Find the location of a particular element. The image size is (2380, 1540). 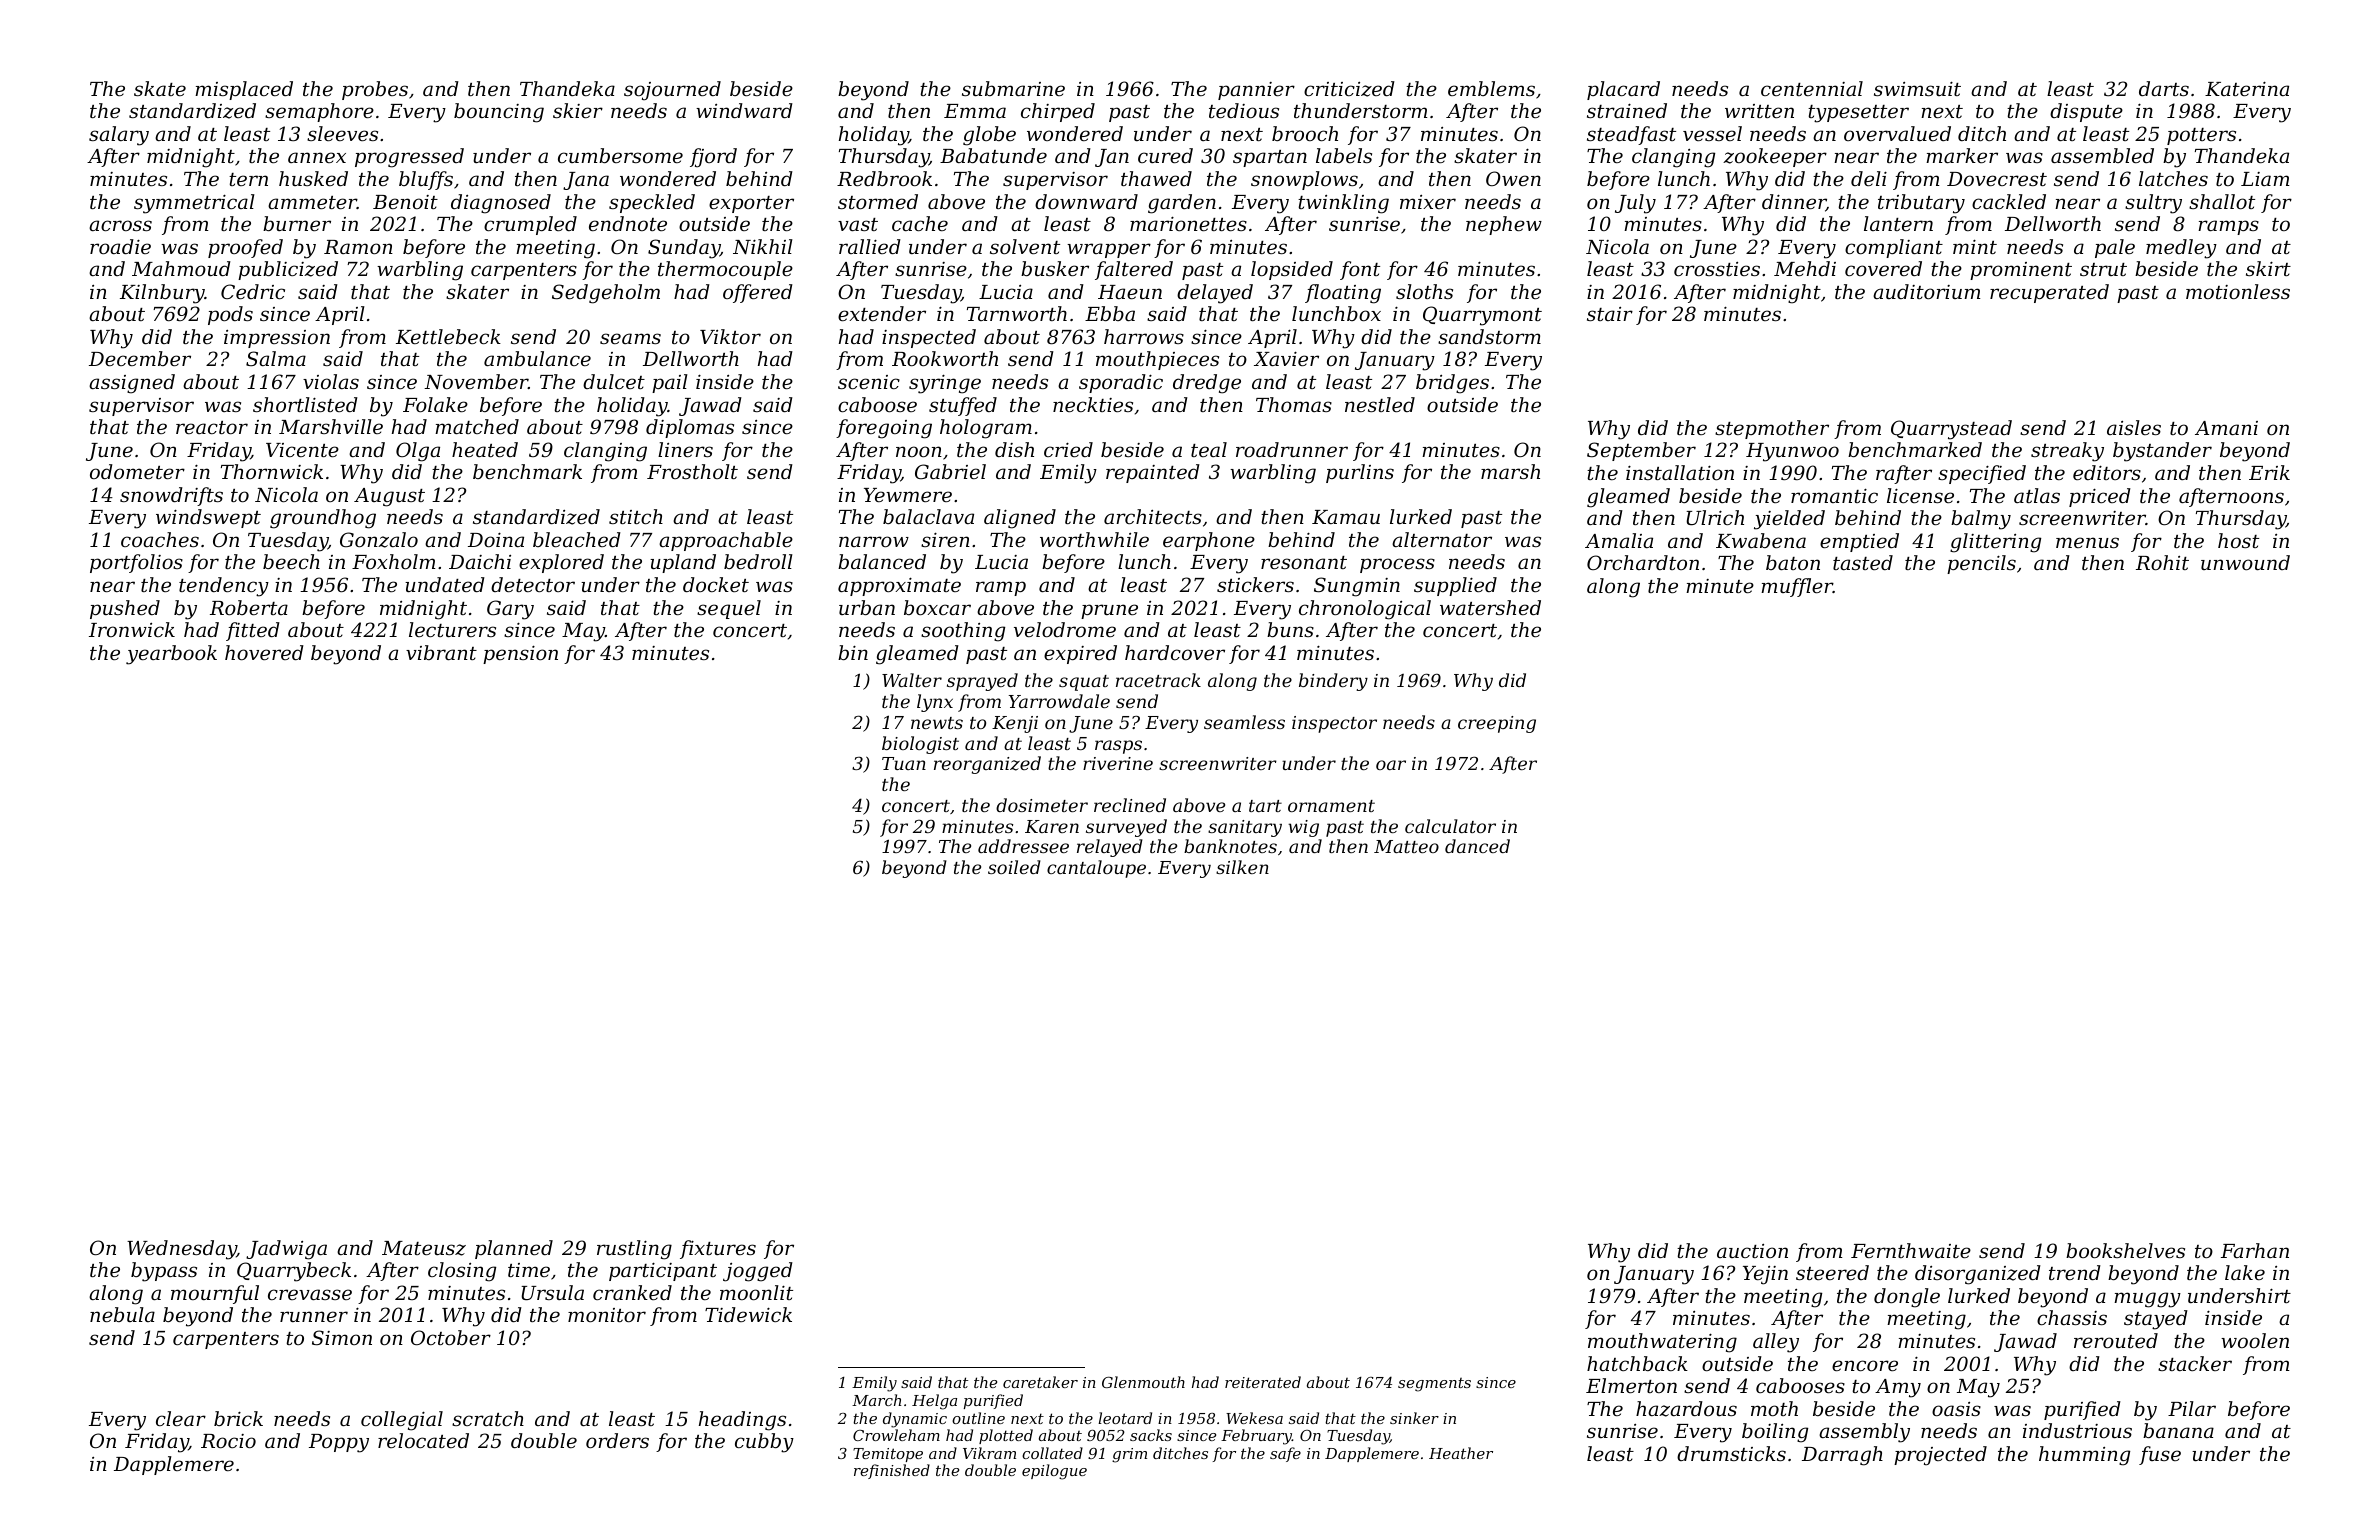

skirt is located at coordinates (2268, 268).
